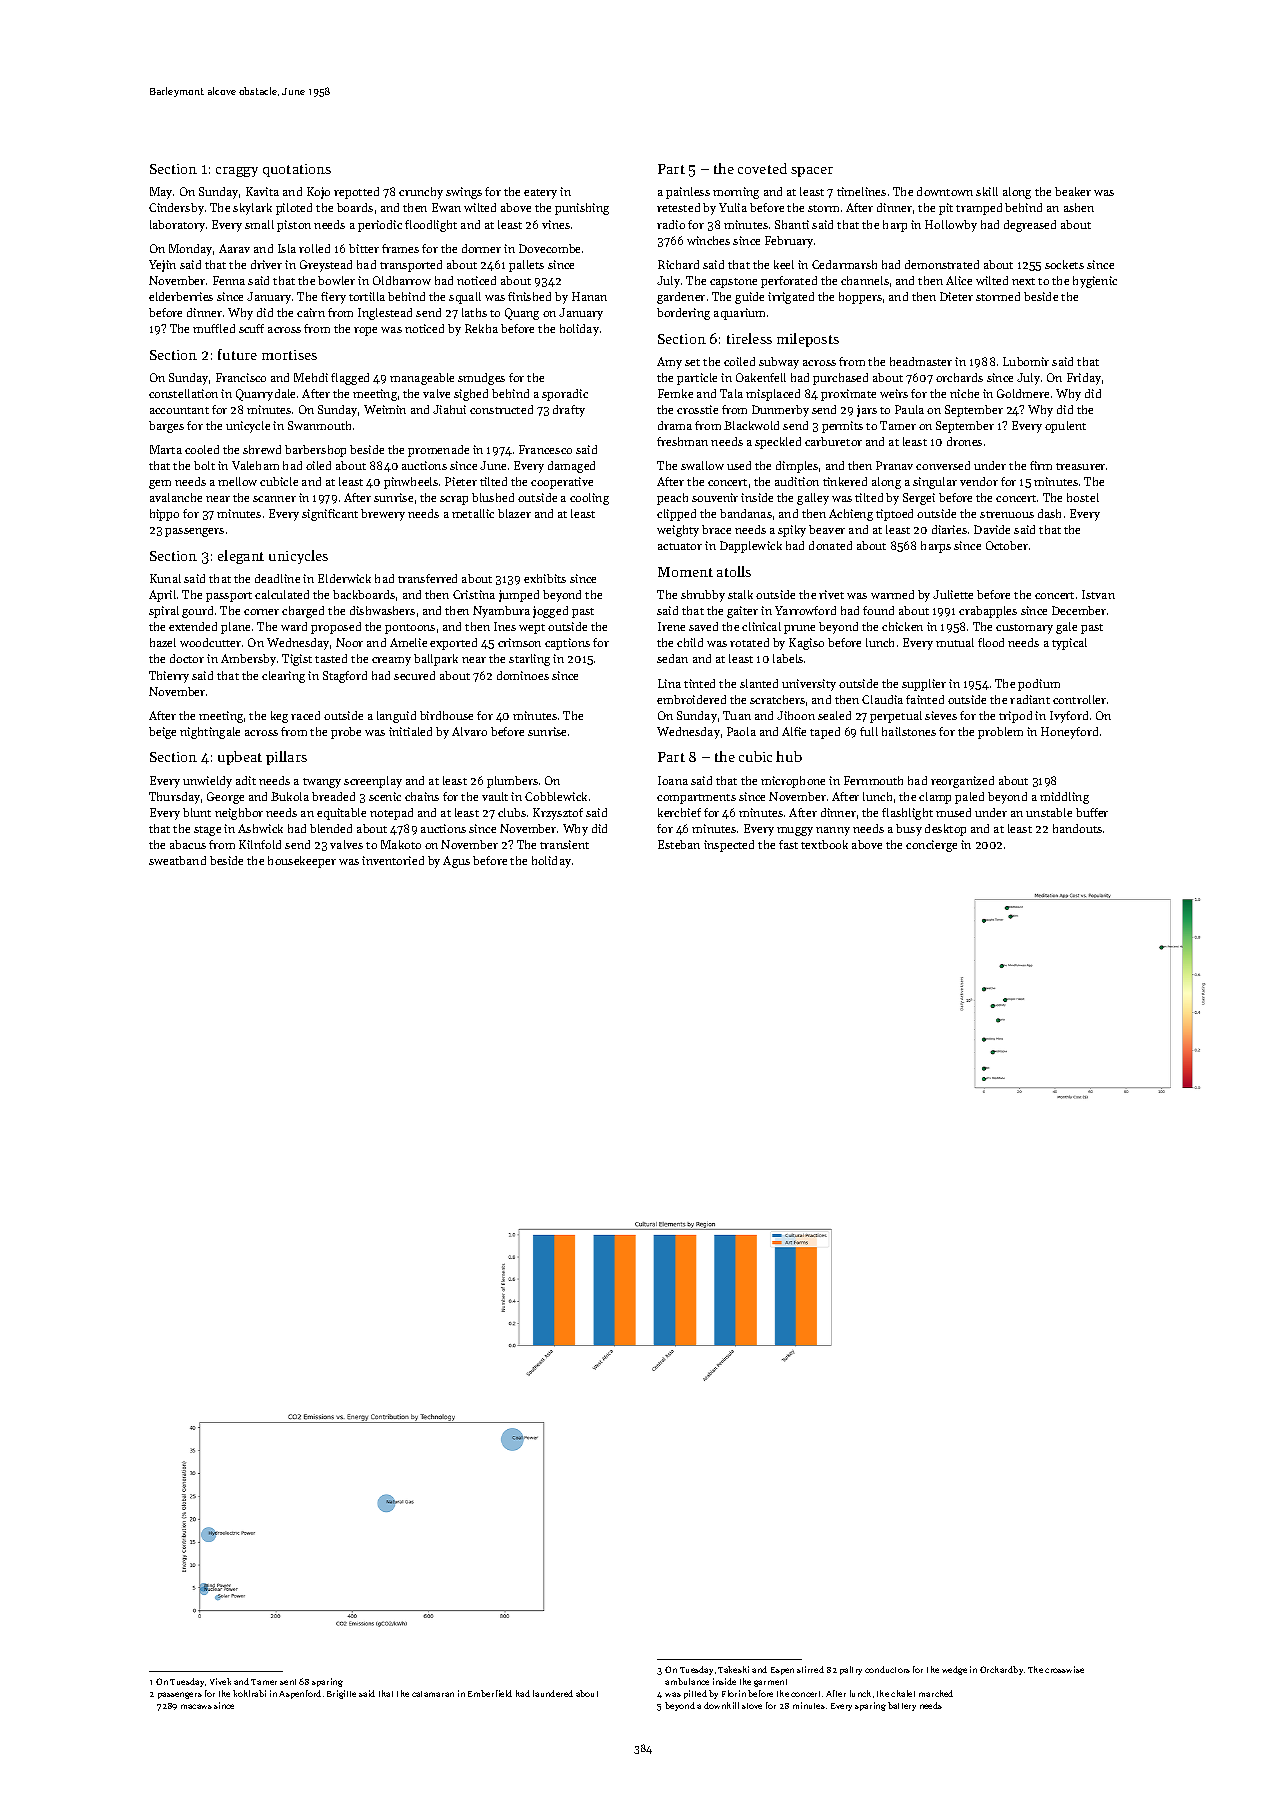 This page has height=1795, width=1269. I want to click on exhibits, so click(545, 578).
